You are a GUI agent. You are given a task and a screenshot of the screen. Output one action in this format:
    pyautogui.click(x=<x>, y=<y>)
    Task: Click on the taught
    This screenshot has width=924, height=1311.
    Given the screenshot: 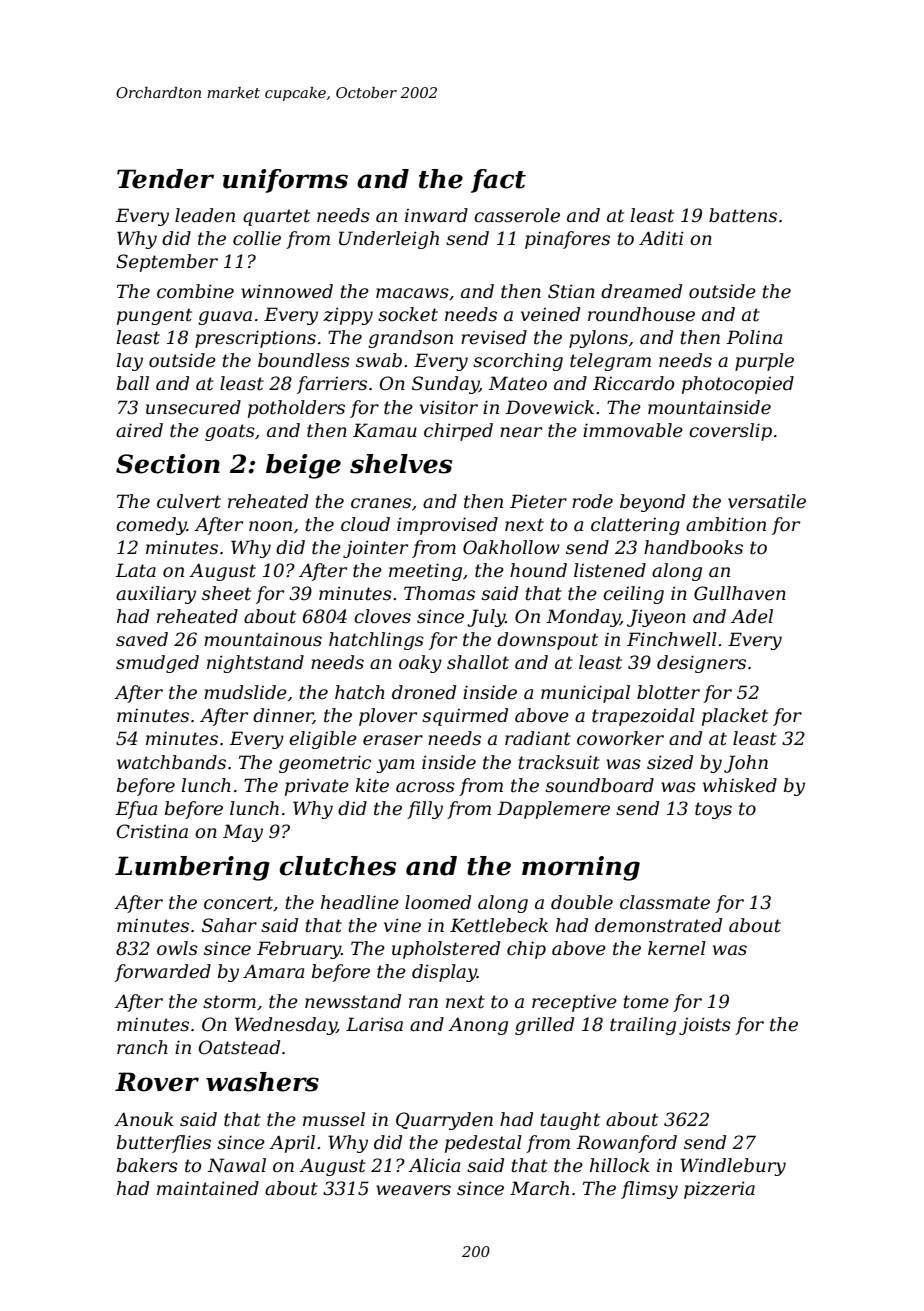 What is the action you would take?
    pyautogui.click(x=570, y=1121)
